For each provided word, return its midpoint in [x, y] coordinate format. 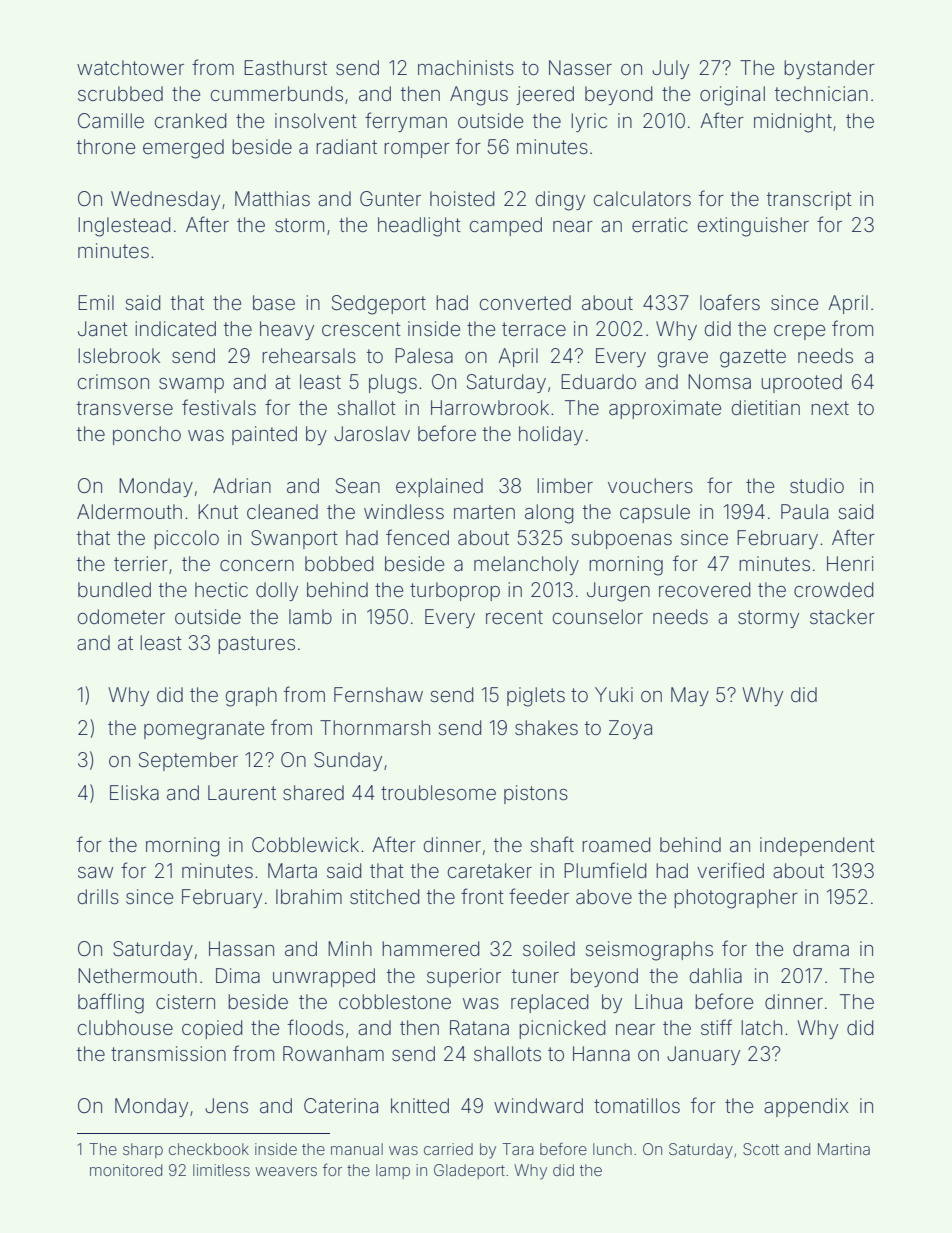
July [670, 69]
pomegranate [204, 730]
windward [538, 1105]
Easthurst [285, 67]
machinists [466, 67]
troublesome [438, 792]
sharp [143, 1150]
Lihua [658, 1001]
